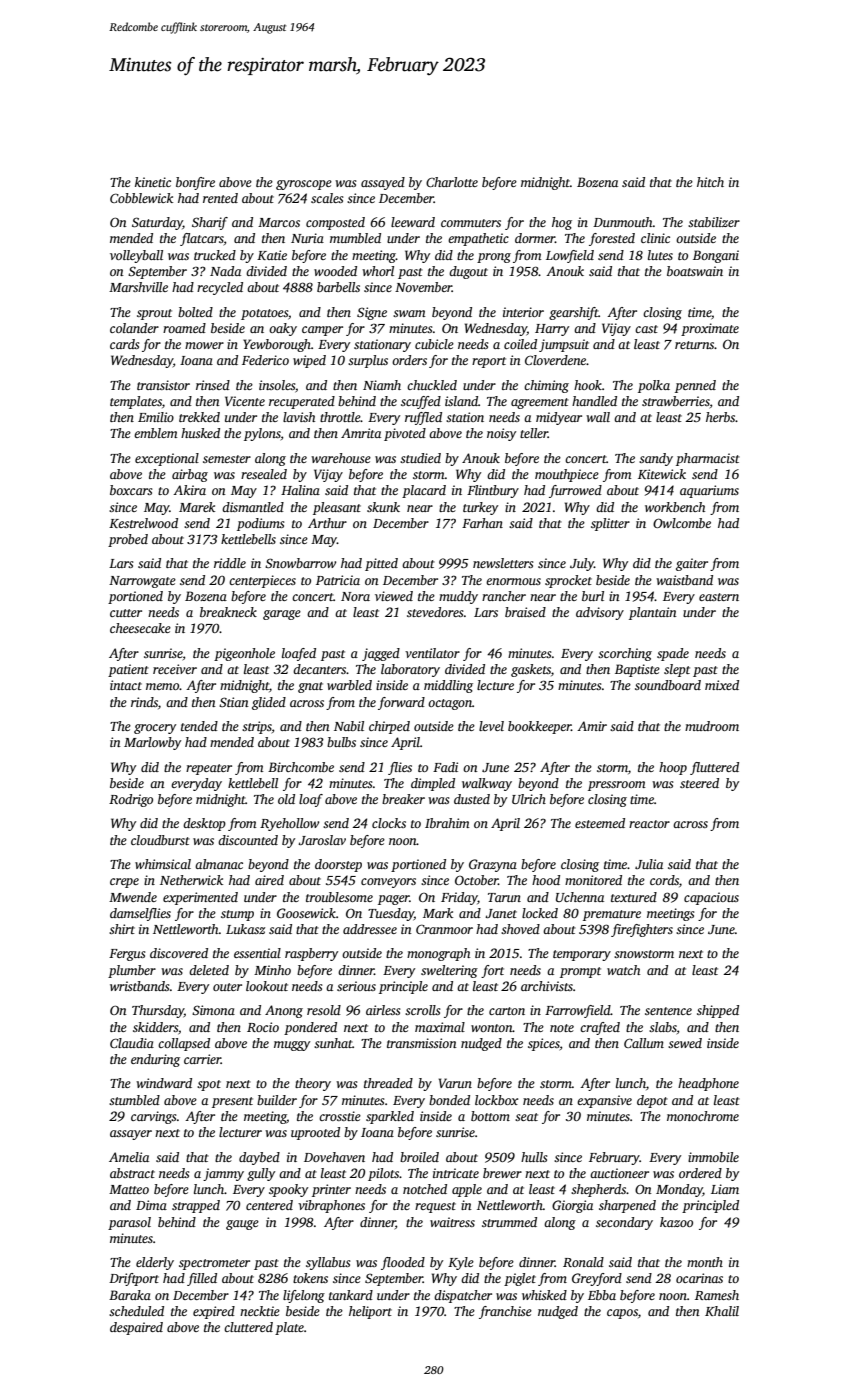 The image size is (849, 1400). Describe the element at coordinates (202, 239) in the screenshot. I see `flatcars` at that location.
